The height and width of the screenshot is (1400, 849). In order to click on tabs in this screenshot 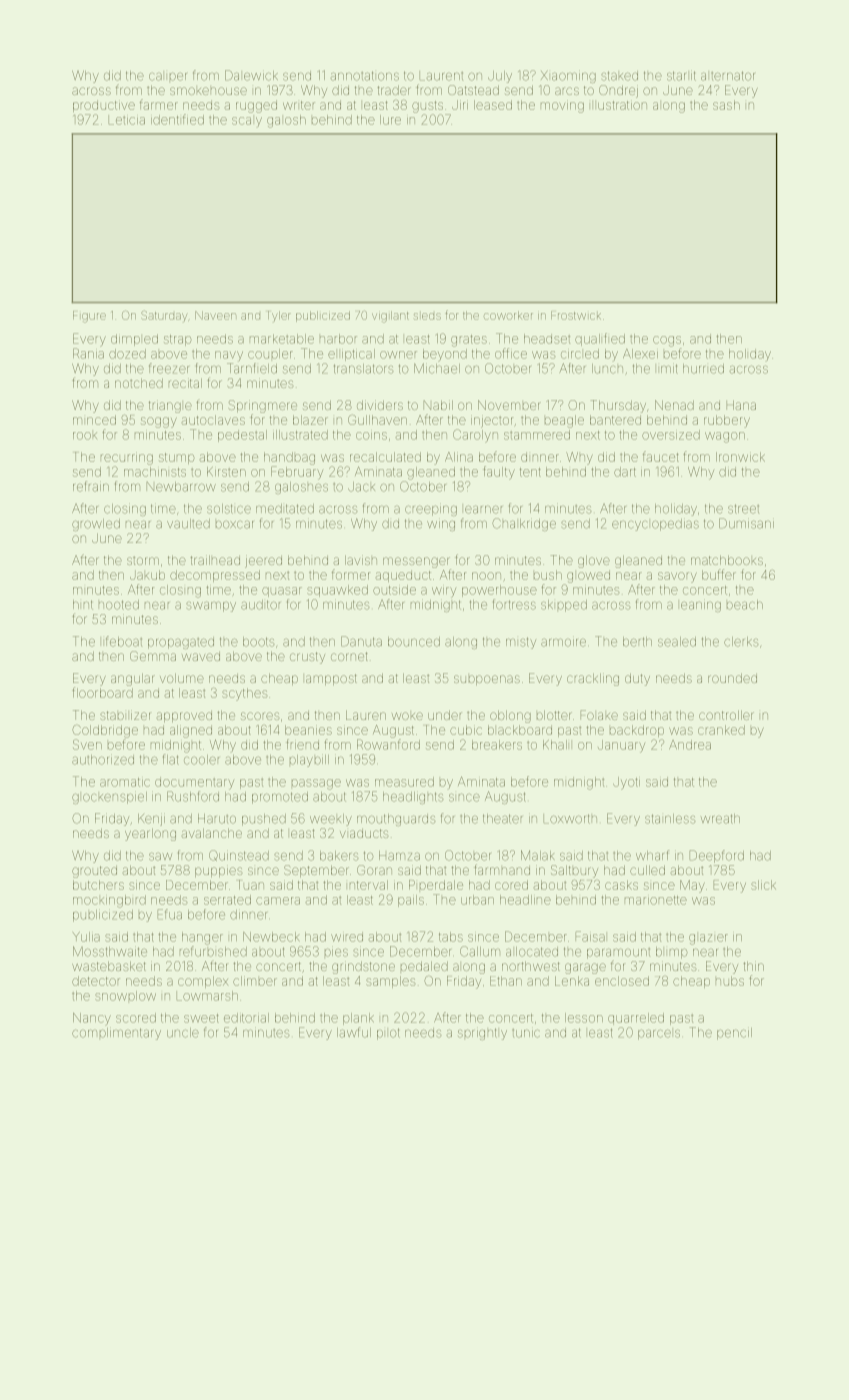, I will do `click(451, 937)`.
